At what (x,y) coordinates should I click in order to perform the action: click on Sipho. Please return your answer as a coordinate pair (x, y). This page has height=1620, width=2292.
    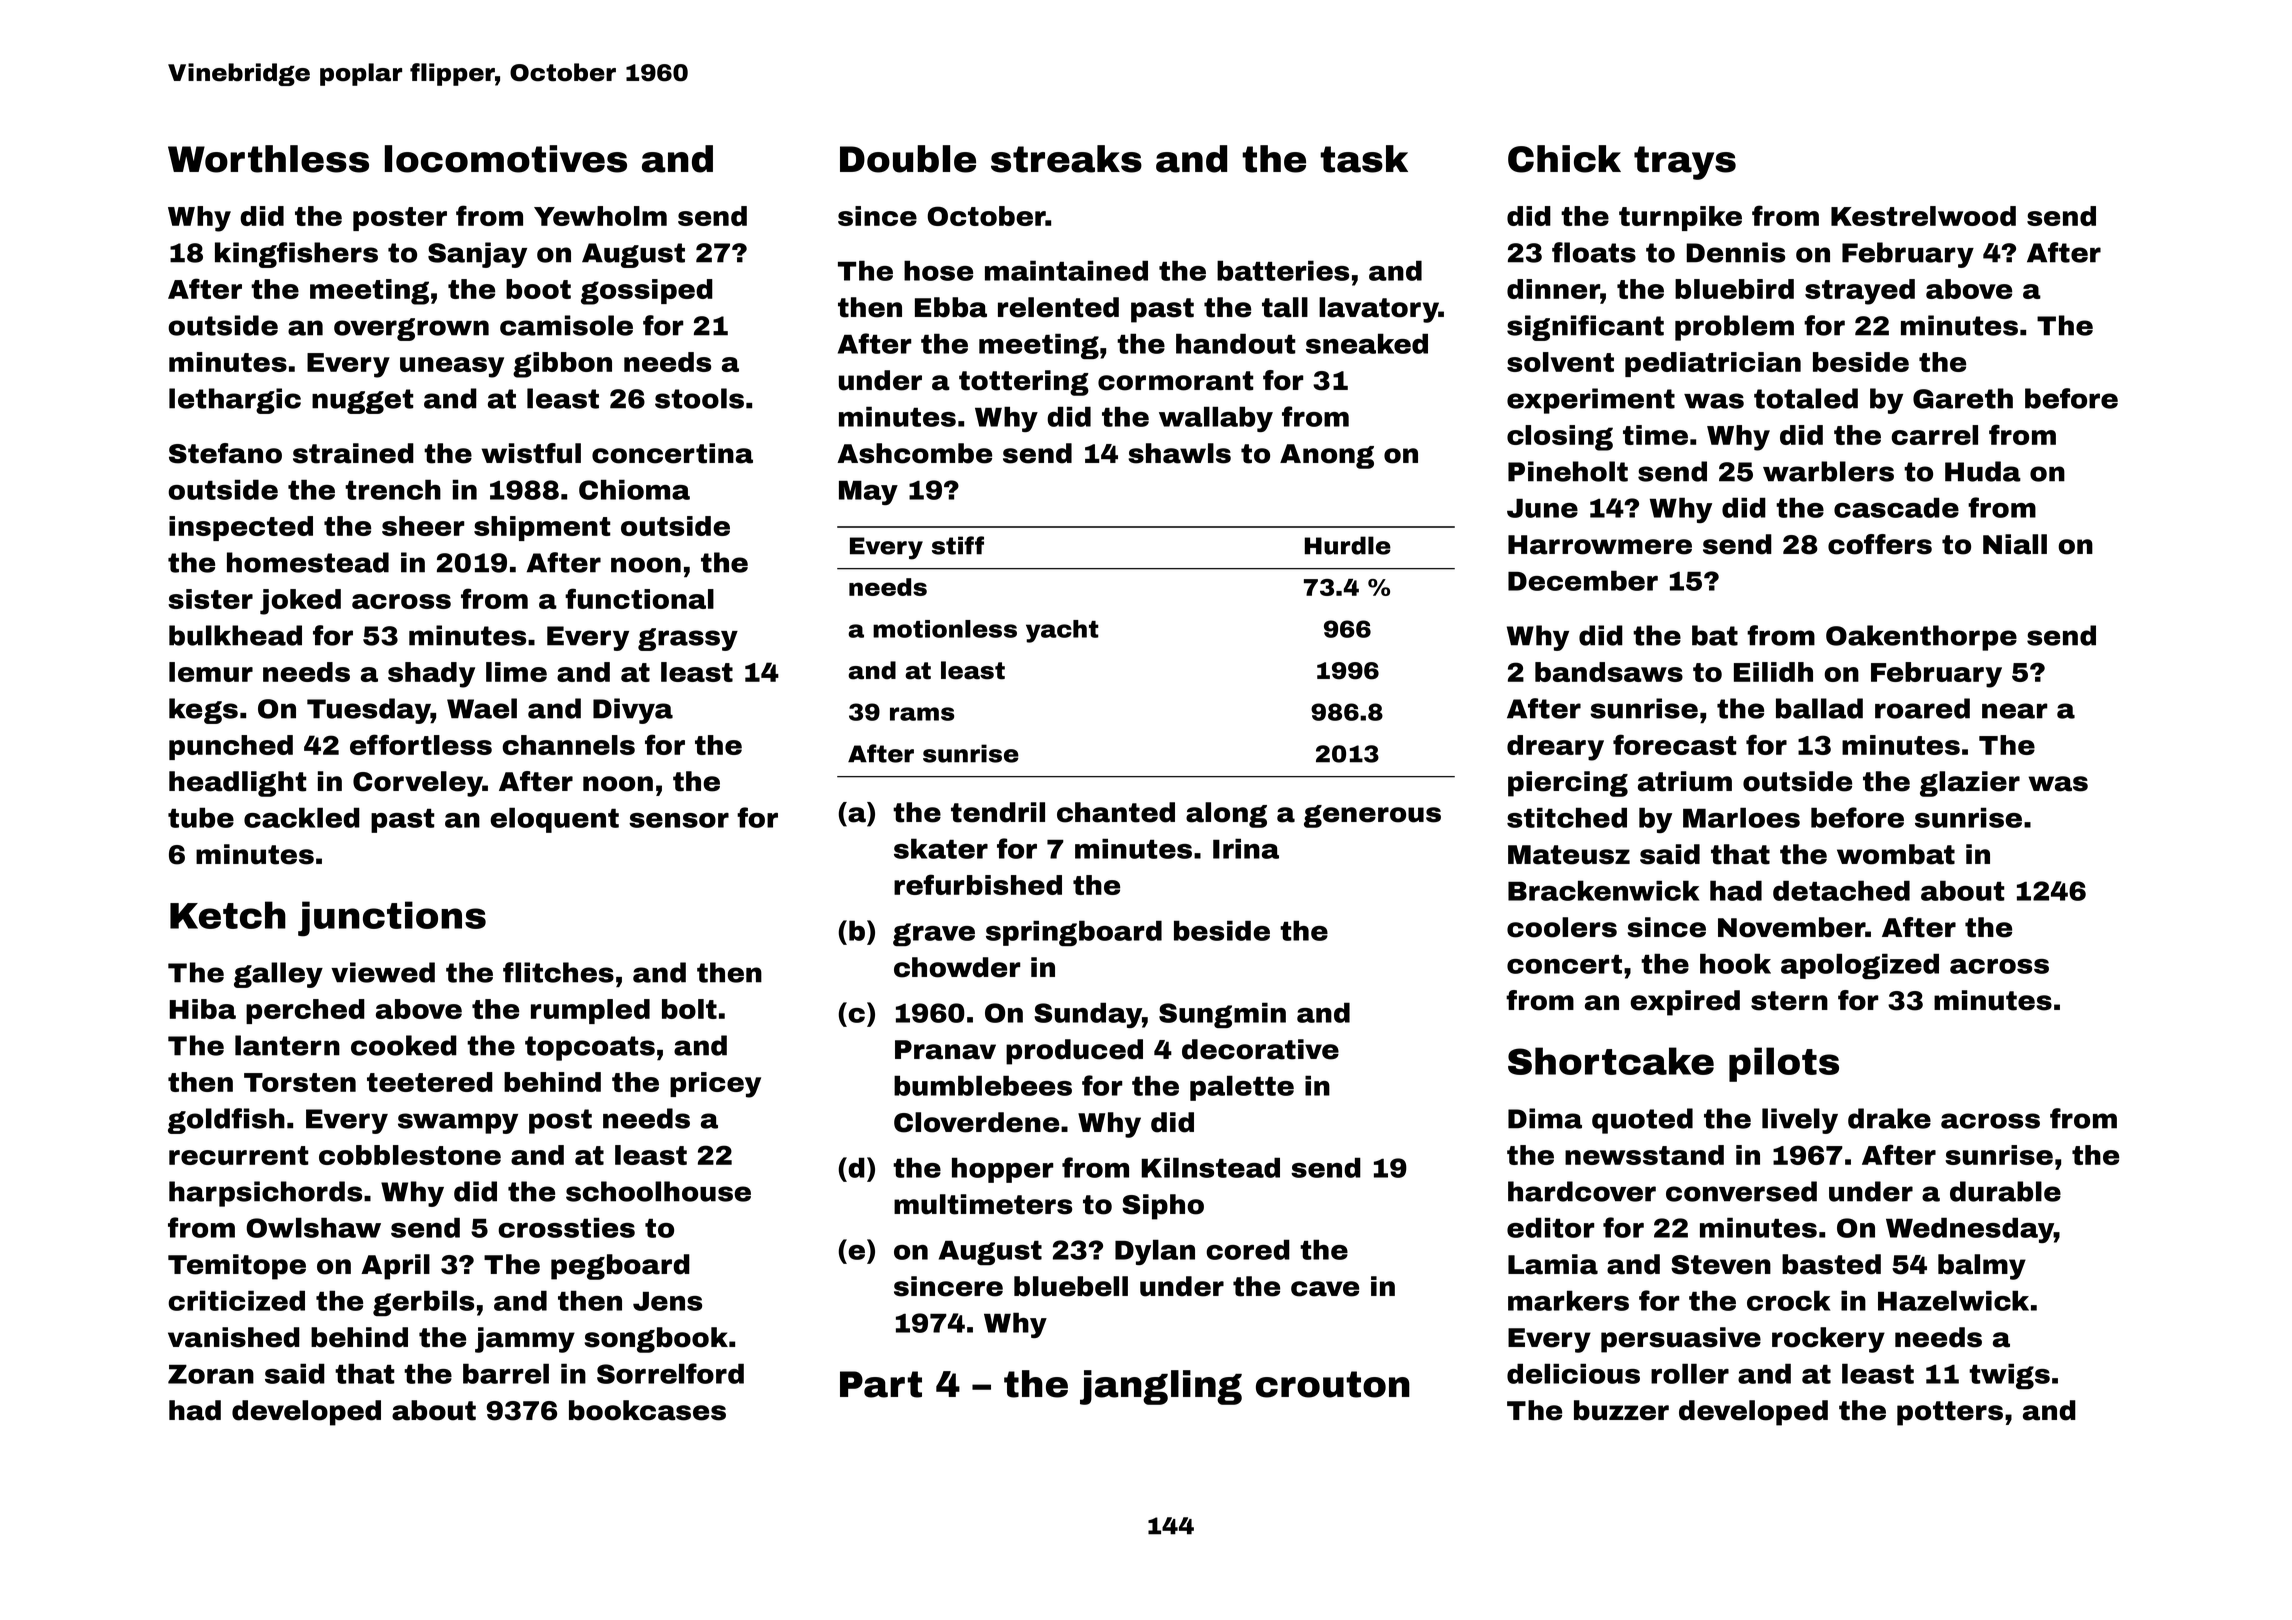
    Looking at the image, I should click on (1163, 1207).
